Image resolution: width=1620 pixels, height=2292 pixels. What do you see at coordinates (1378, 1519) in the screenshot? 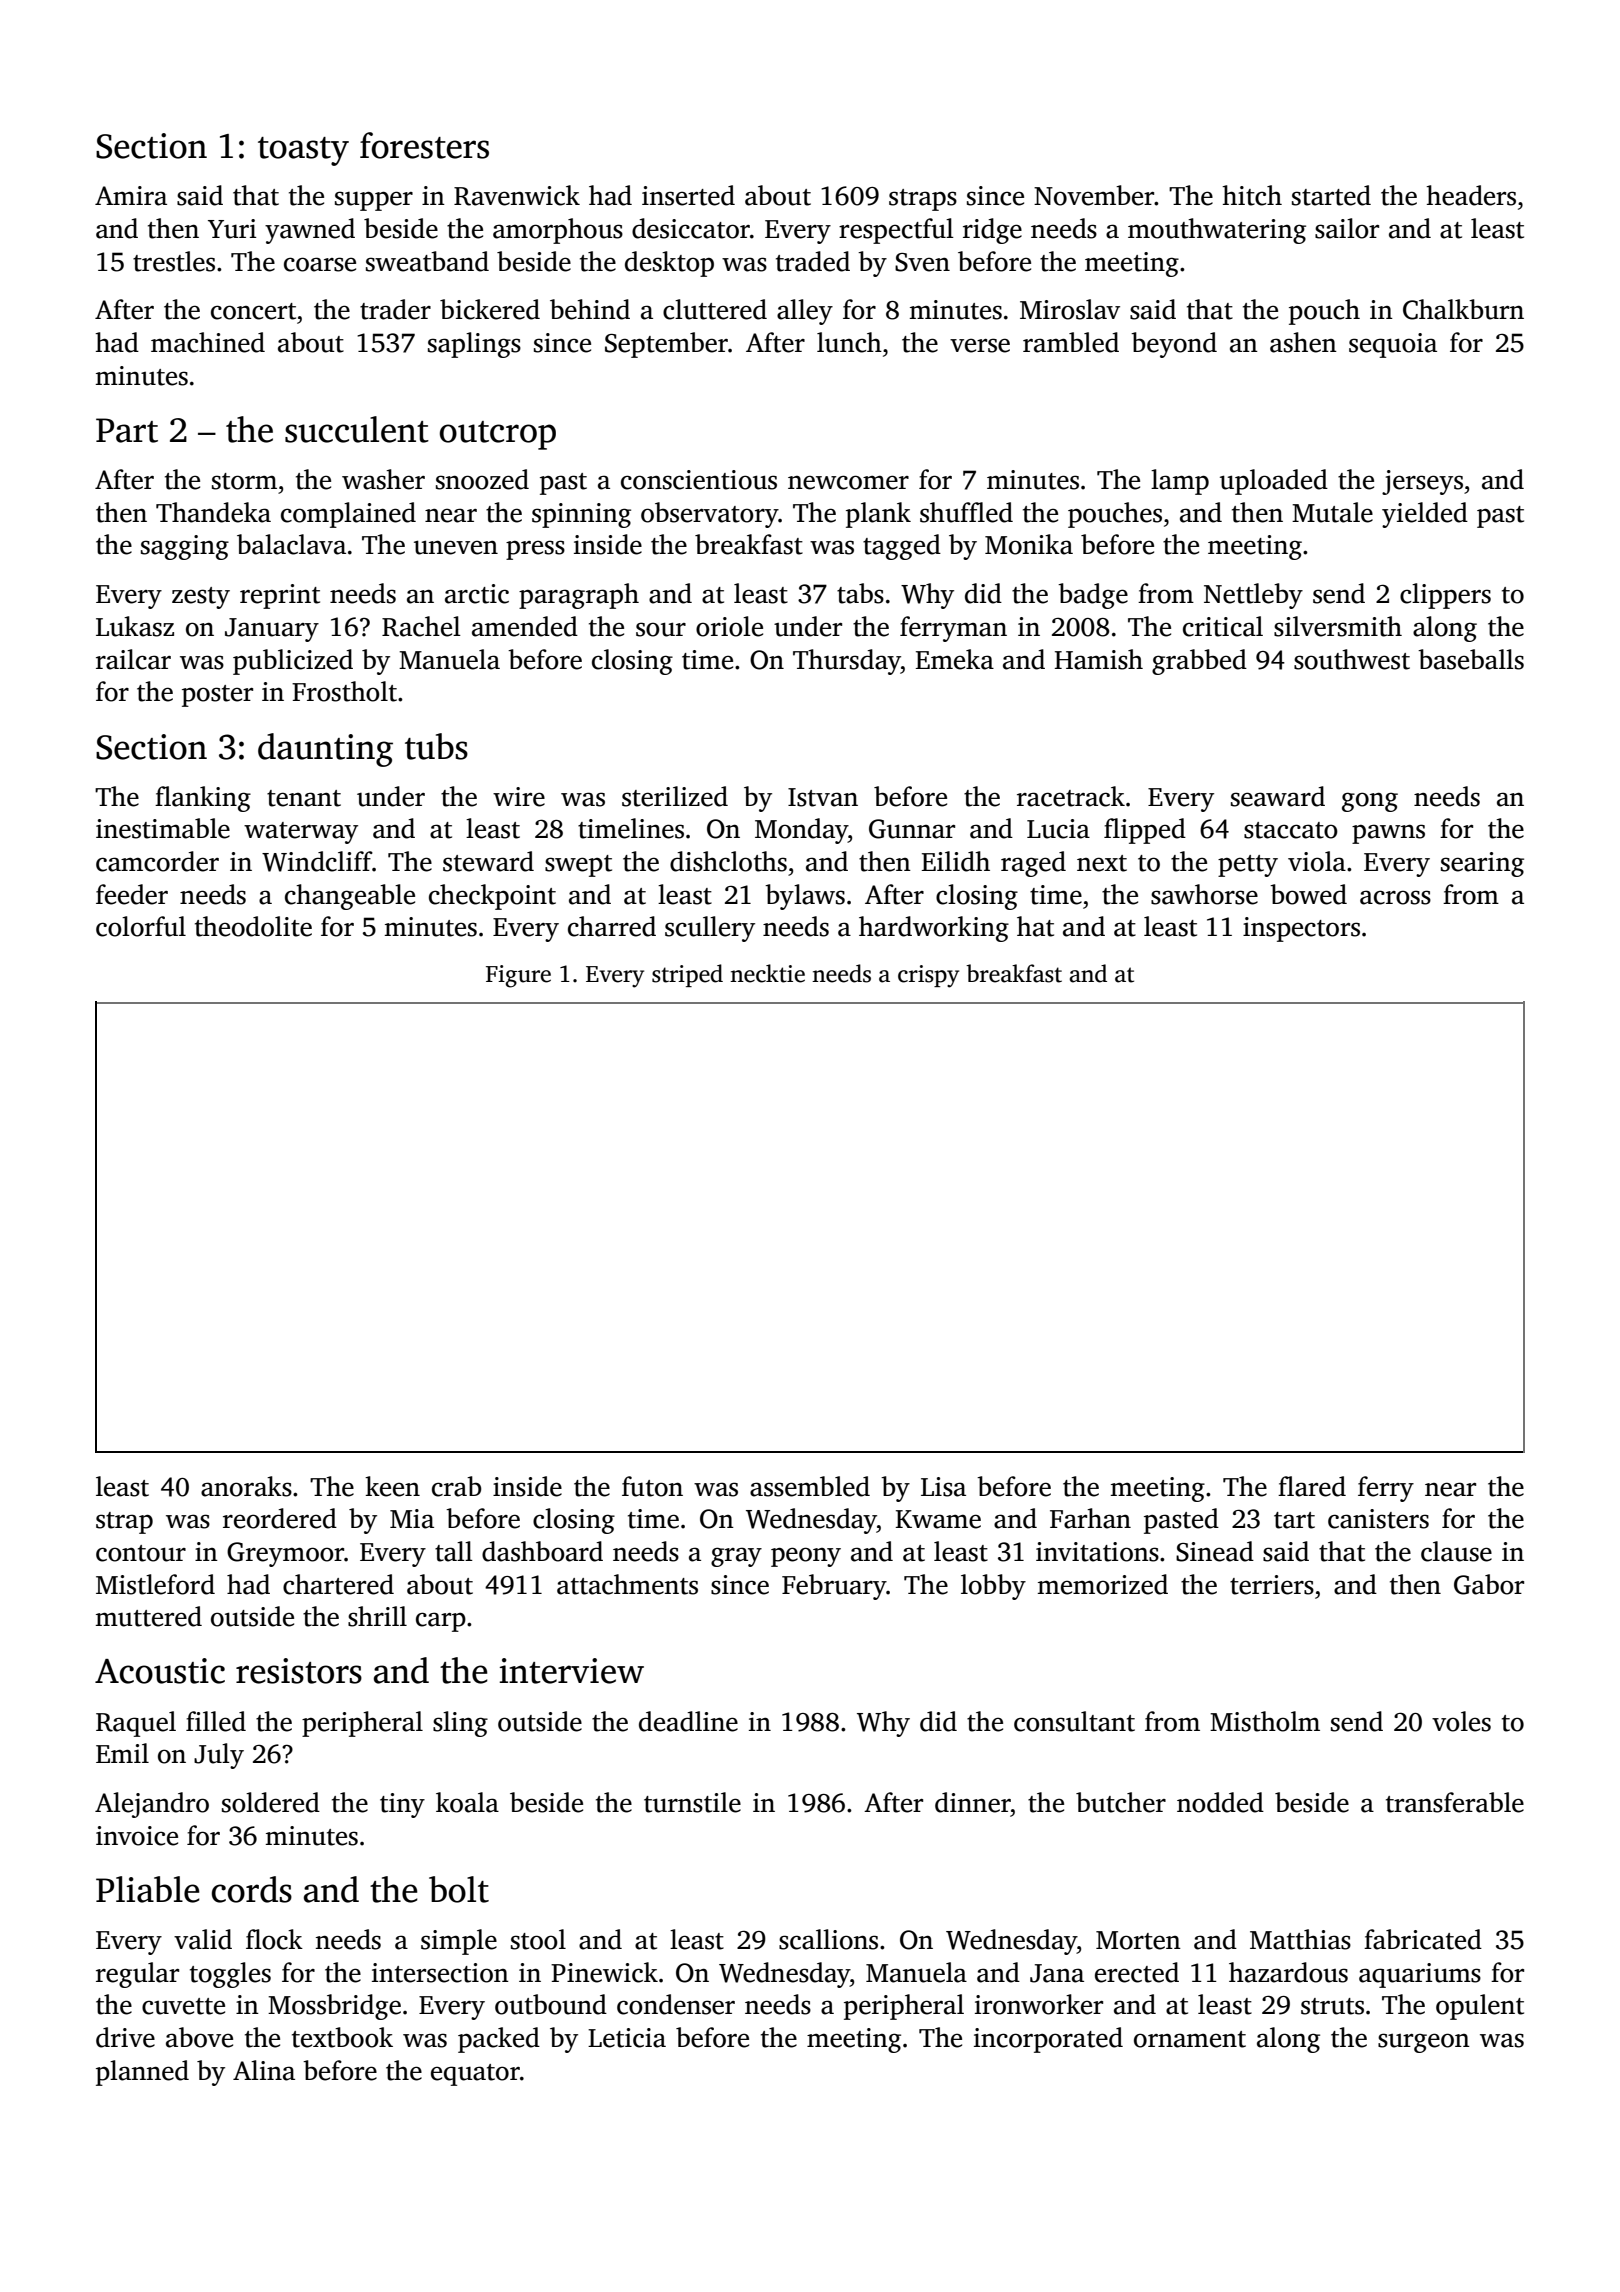
I see `canisters` at bounding box center [1378, 1519].
